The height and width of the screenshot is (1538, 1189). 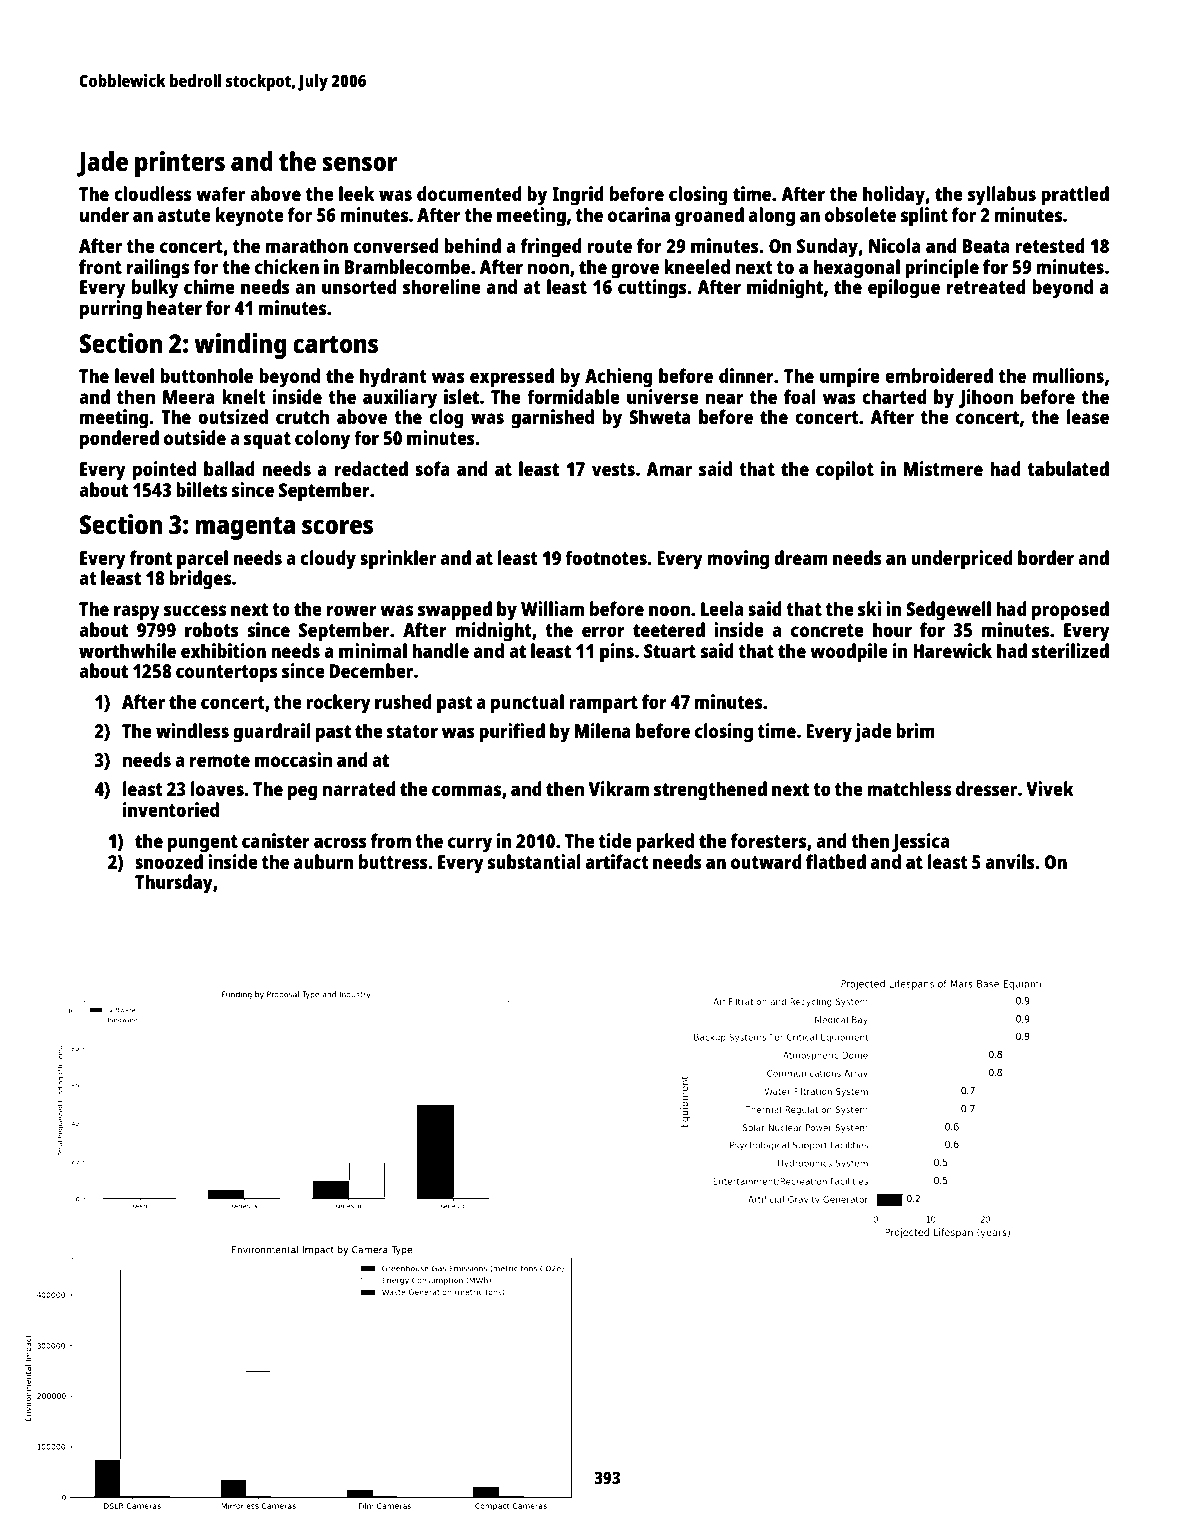 What do you see at coordinates (244, 396) in the screenshot?
I see `knelt` at bounding box center [244, 396].
